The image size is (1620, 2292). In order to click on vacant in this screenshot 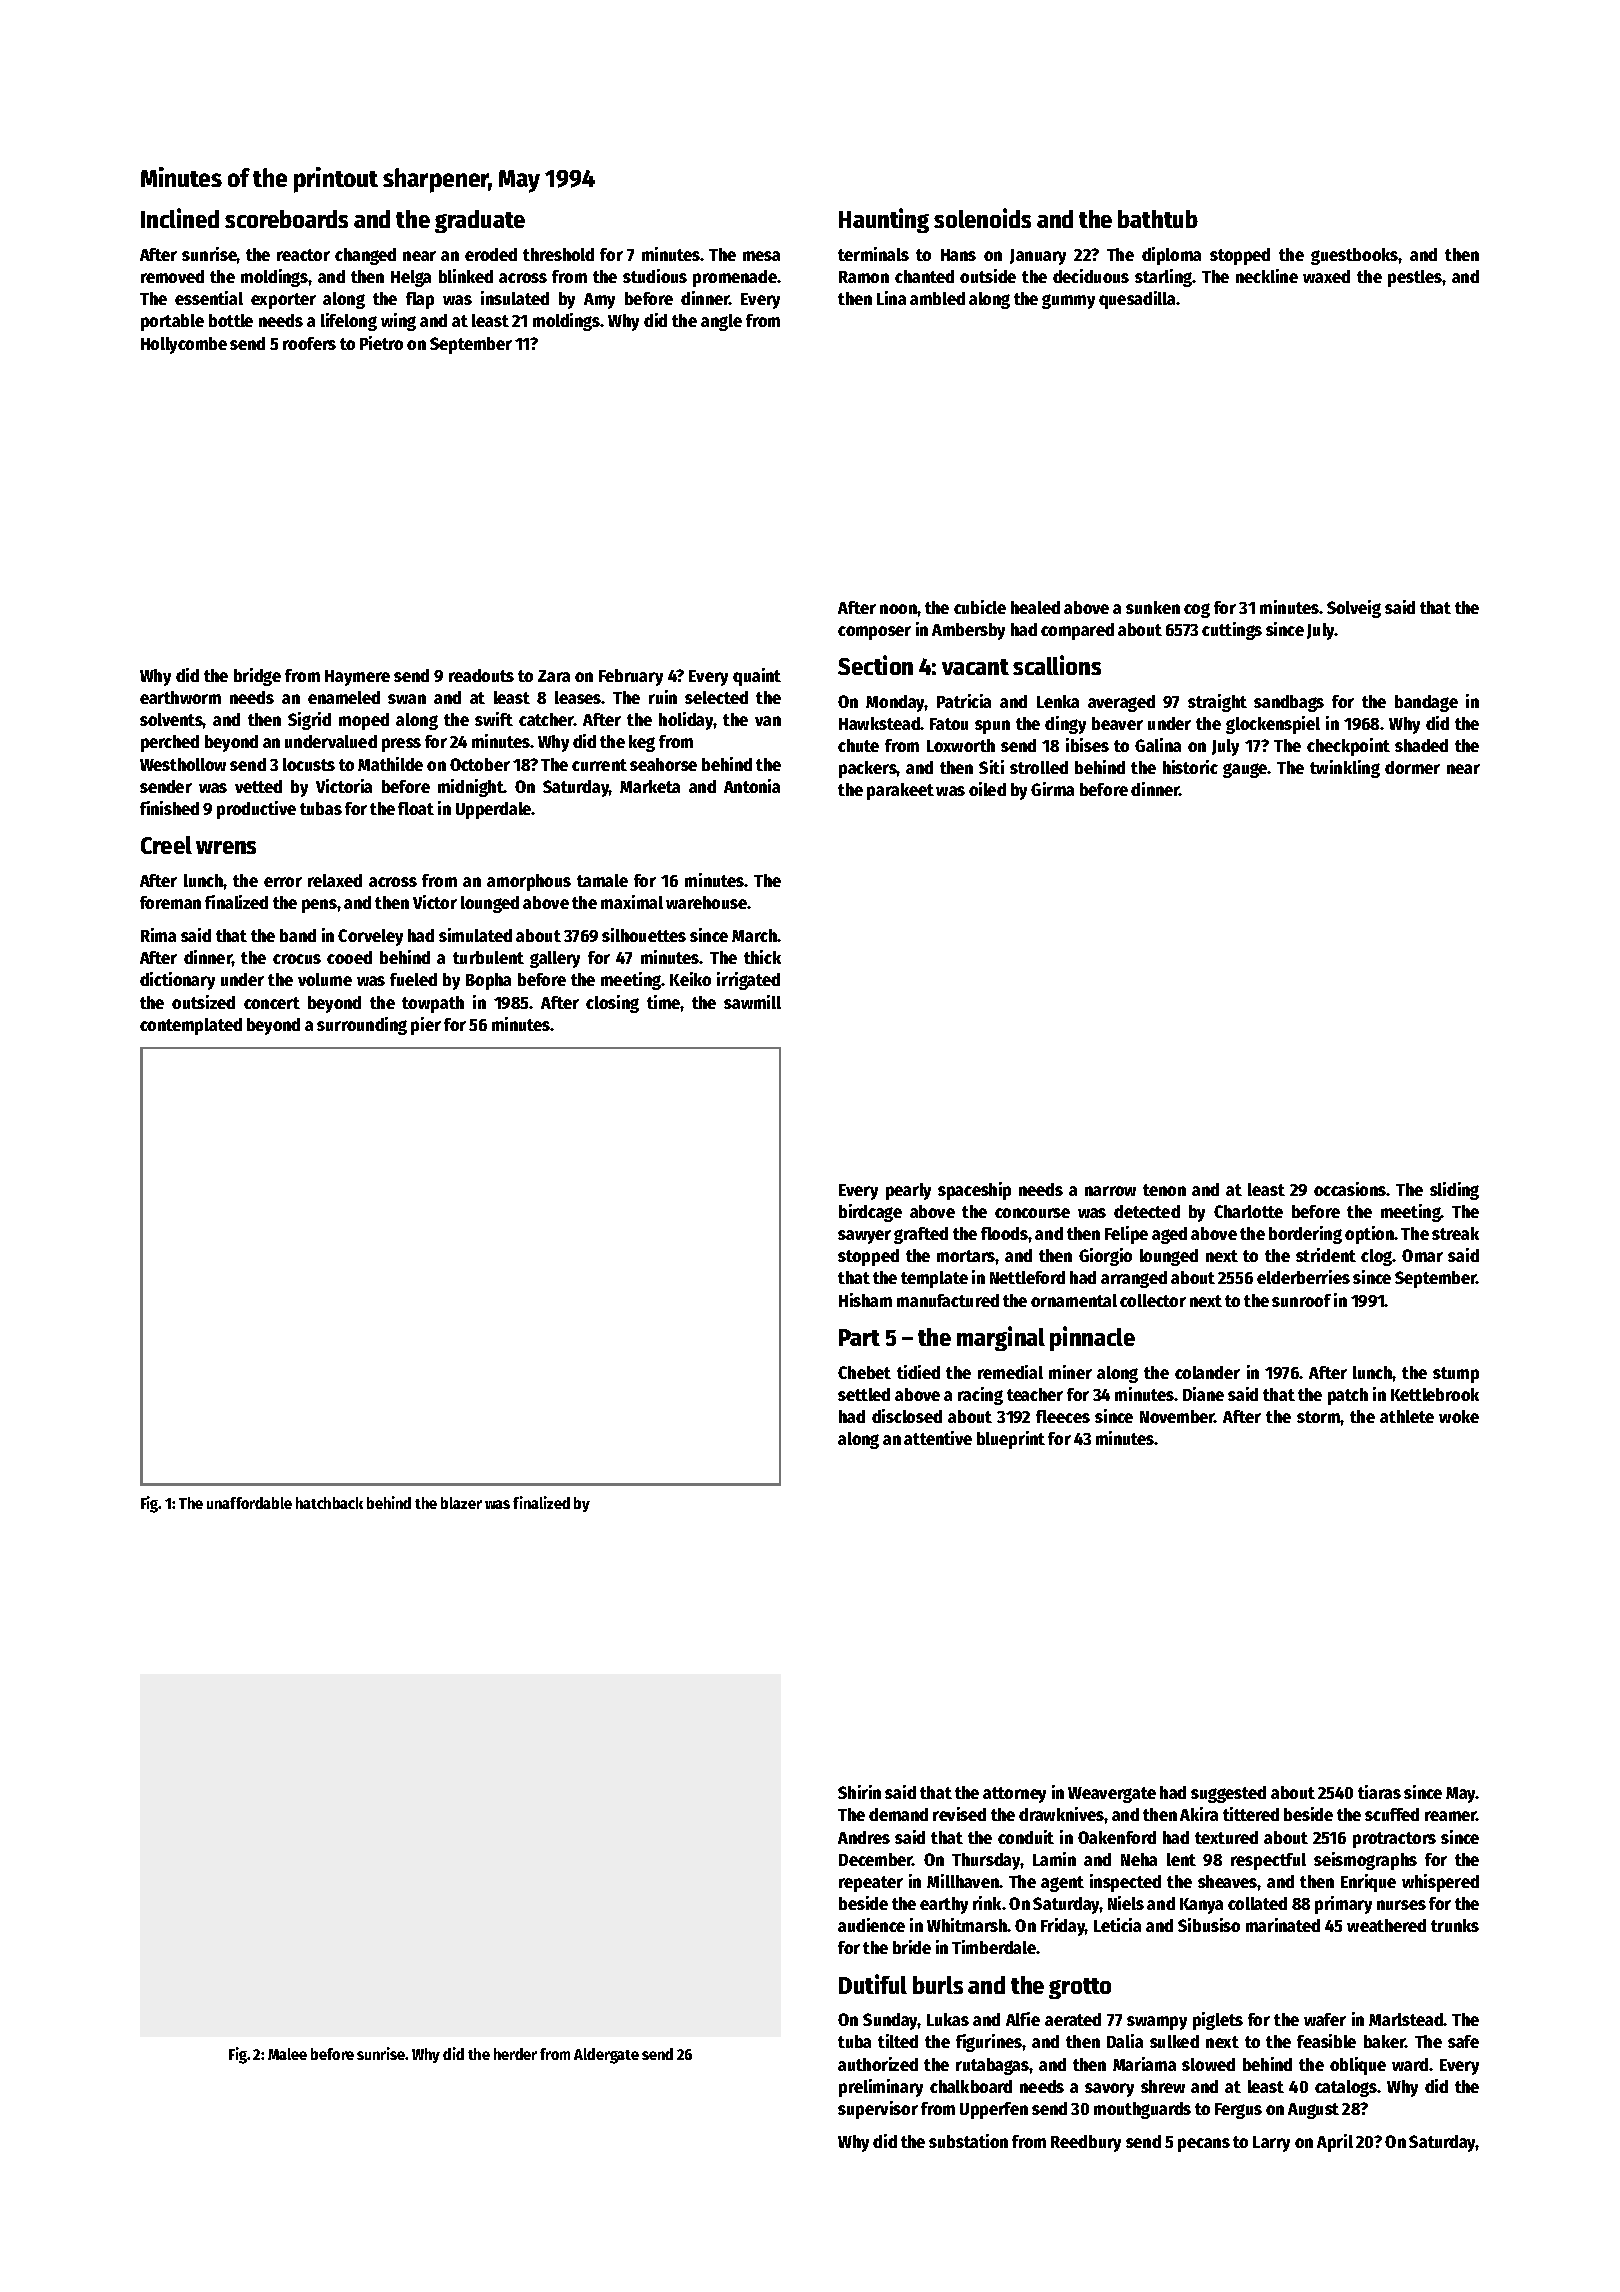, I will do `click(975, 667)`.
